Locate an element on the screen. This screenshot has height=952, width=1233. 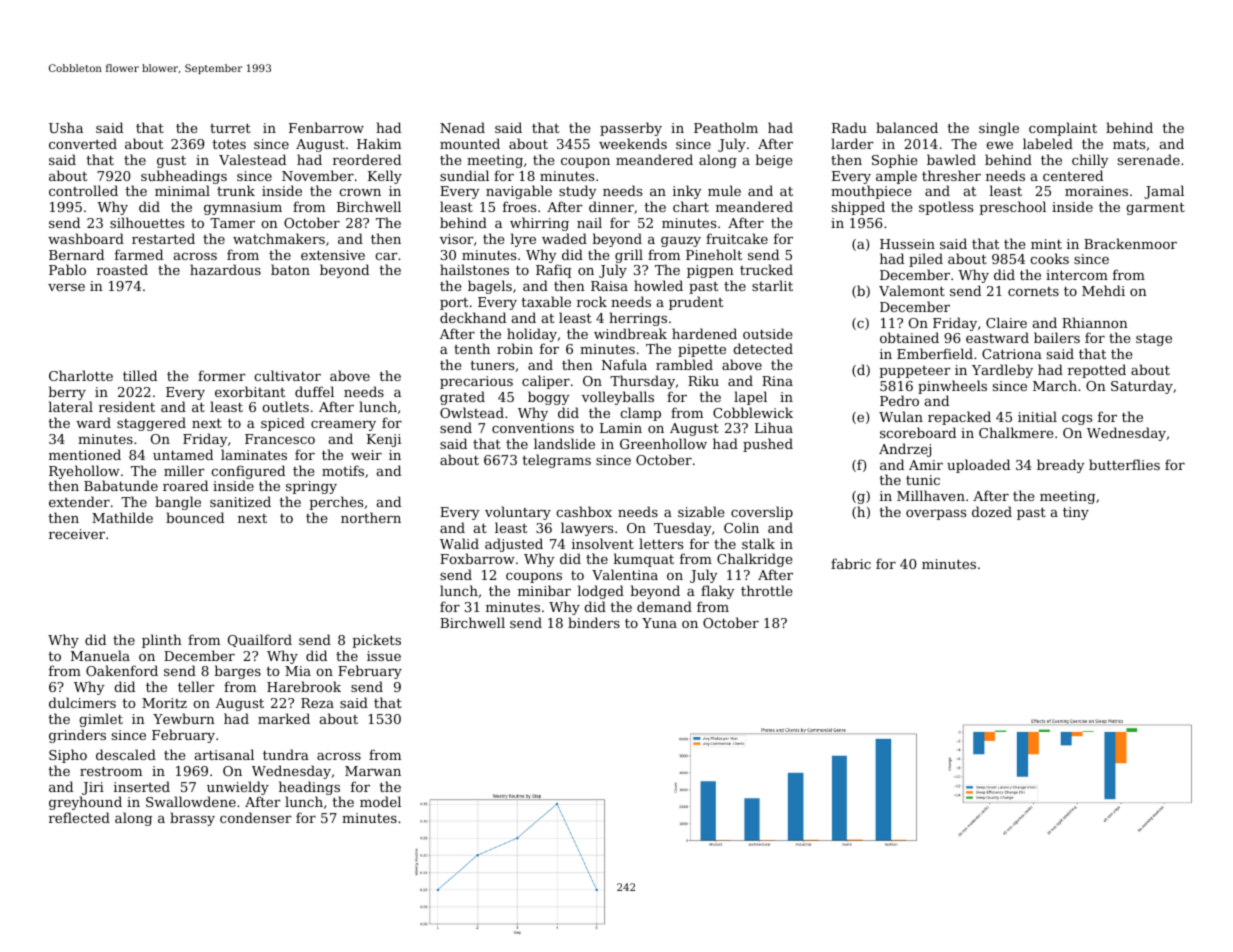
complaint is located at coordinates (1063, 129).
